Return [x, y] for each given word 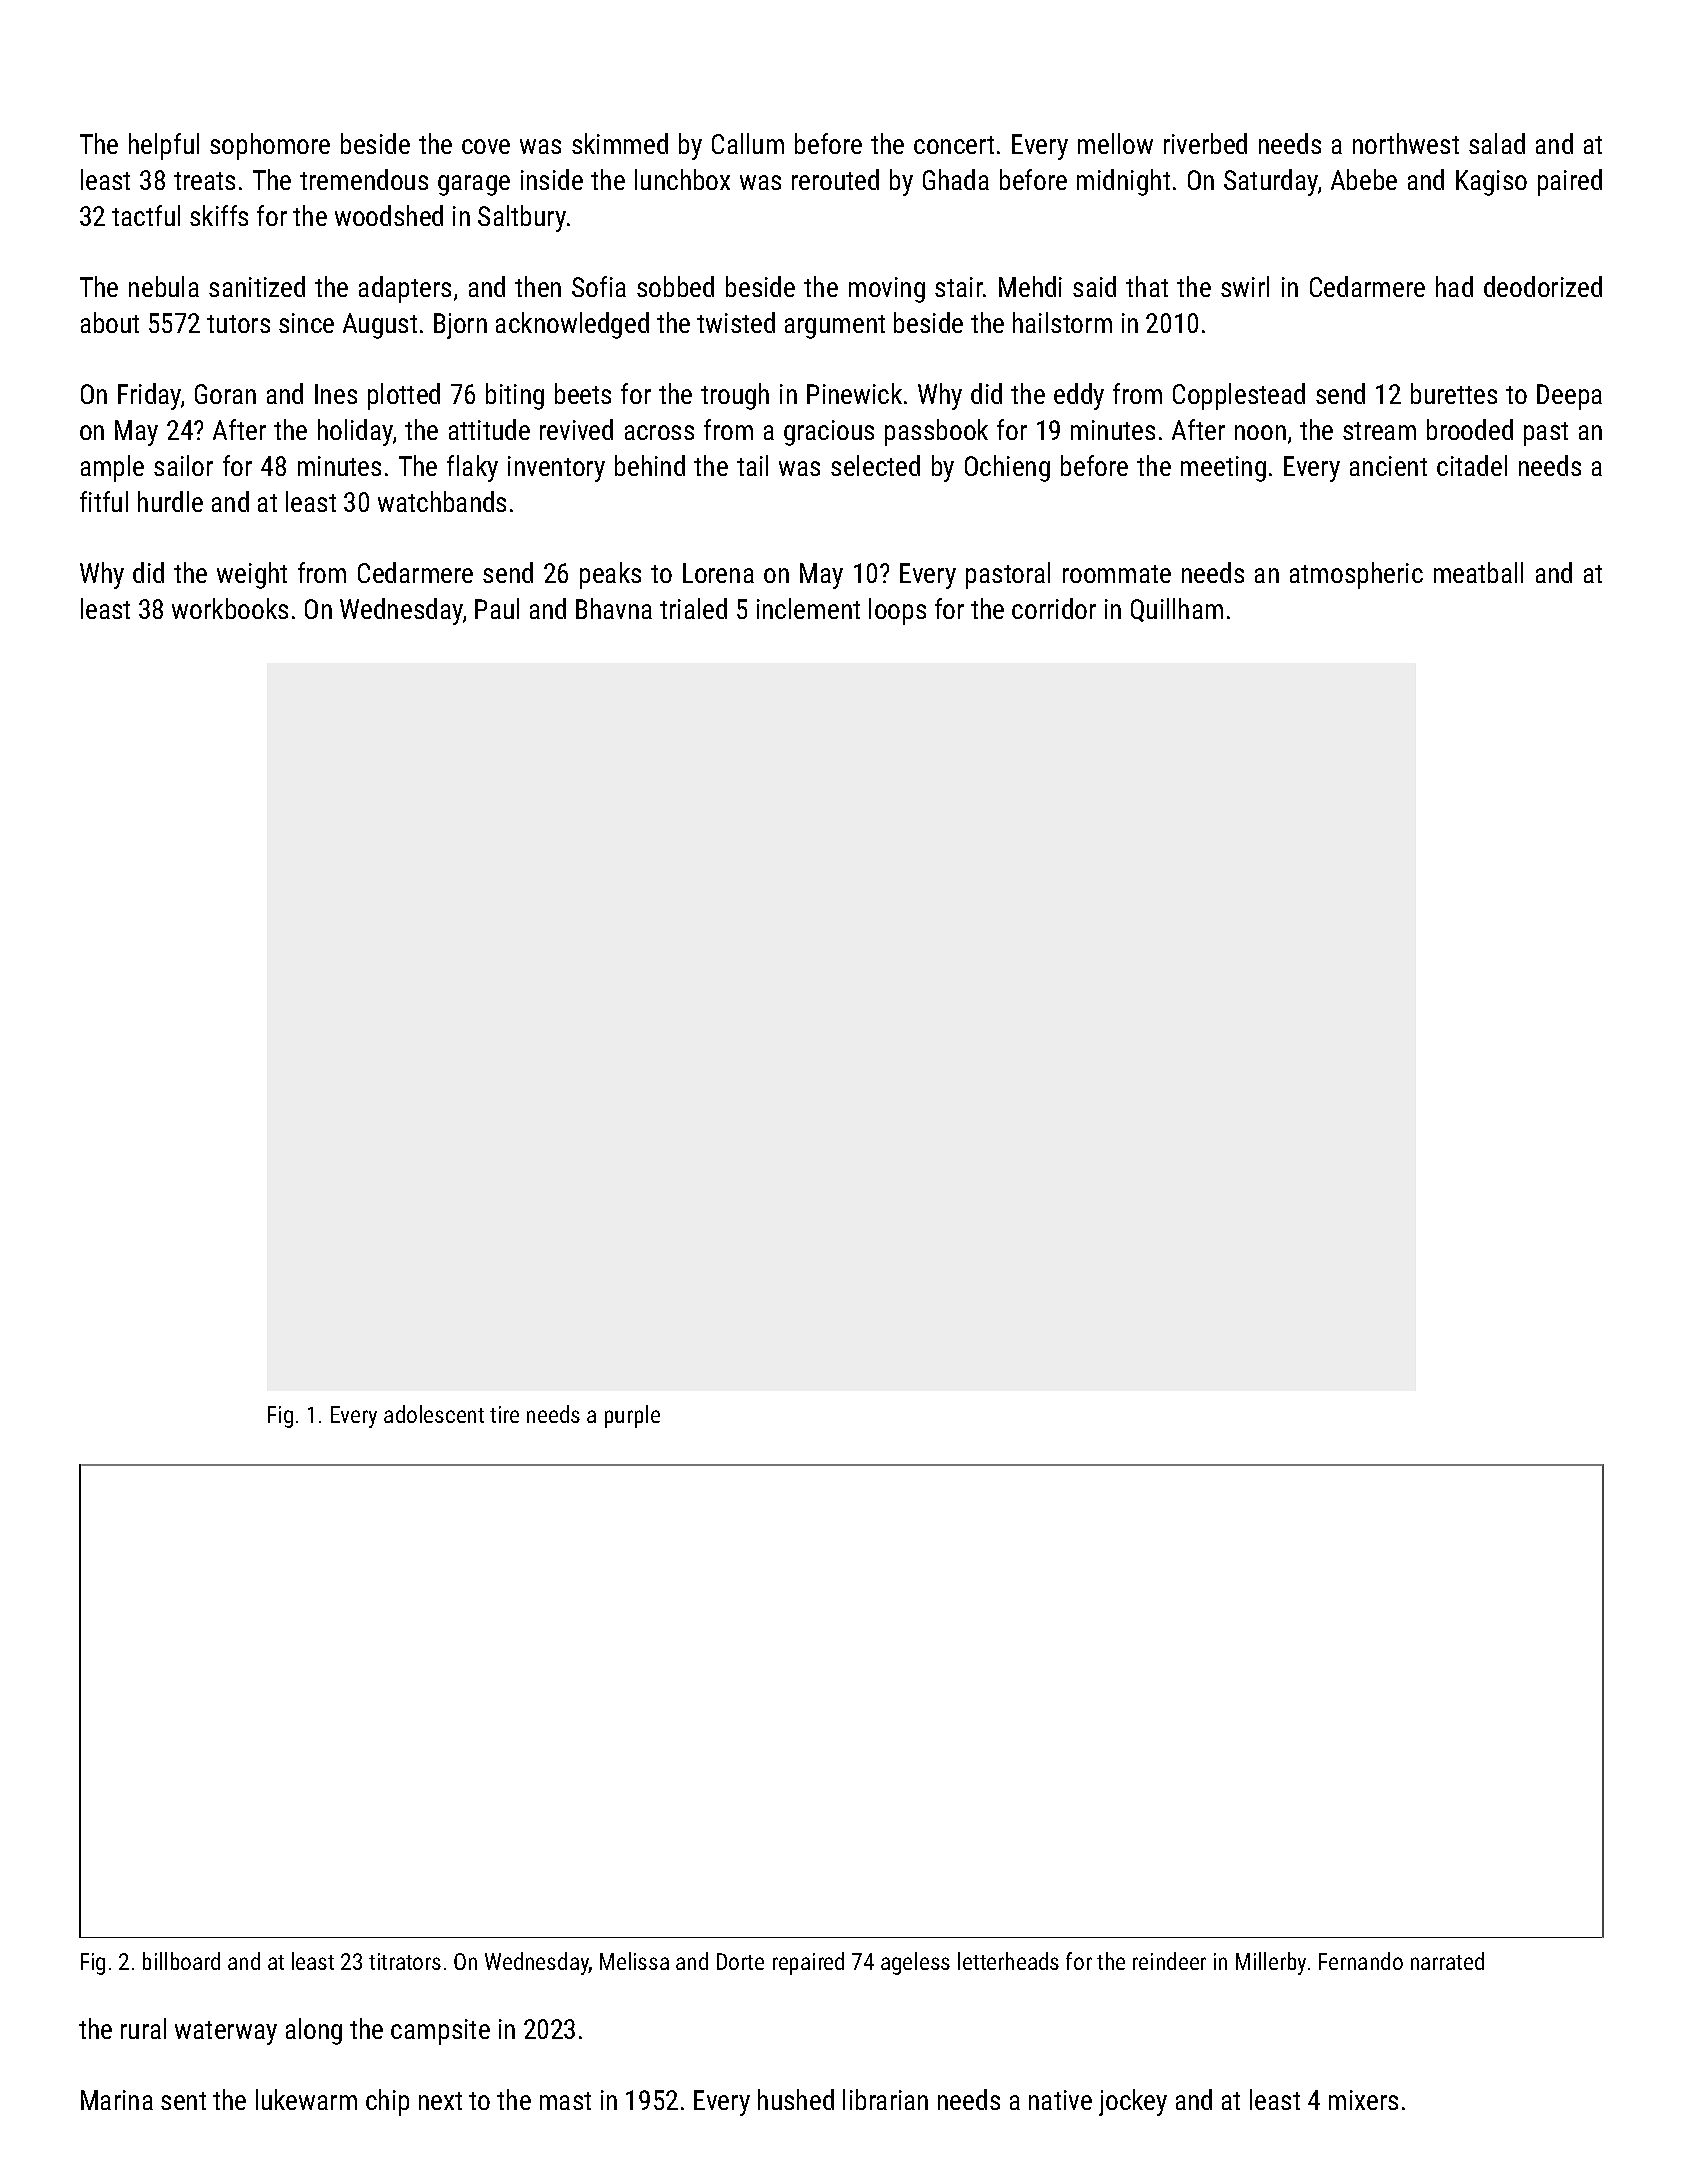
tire [504, 1414]
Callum [748, 143]
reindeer [1169, 1961]
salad [1497, 143]
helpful [164, 146]
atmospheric [1356, 575]
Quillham [1177, 610]
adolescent [434, 1414]
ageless [915, 1963]
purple [632, 1416]
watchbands [442, 501]
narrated [1447, 1961]
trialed [693, 608]
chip [387, 2102]
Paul [497, 608]
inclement [808, 608]
